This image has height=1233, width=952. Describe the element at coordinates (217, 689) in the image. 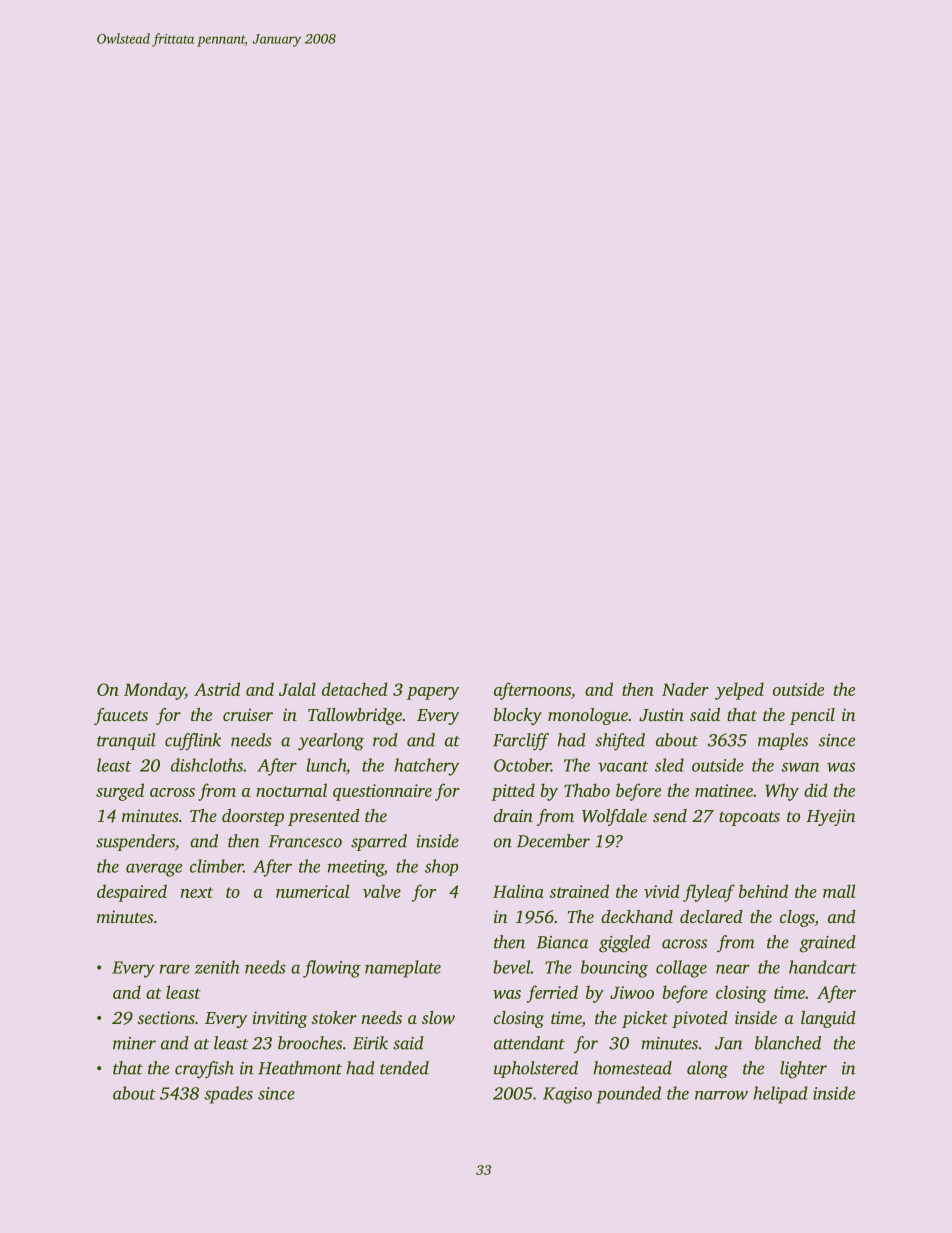

I see `Astrid` at that location.
